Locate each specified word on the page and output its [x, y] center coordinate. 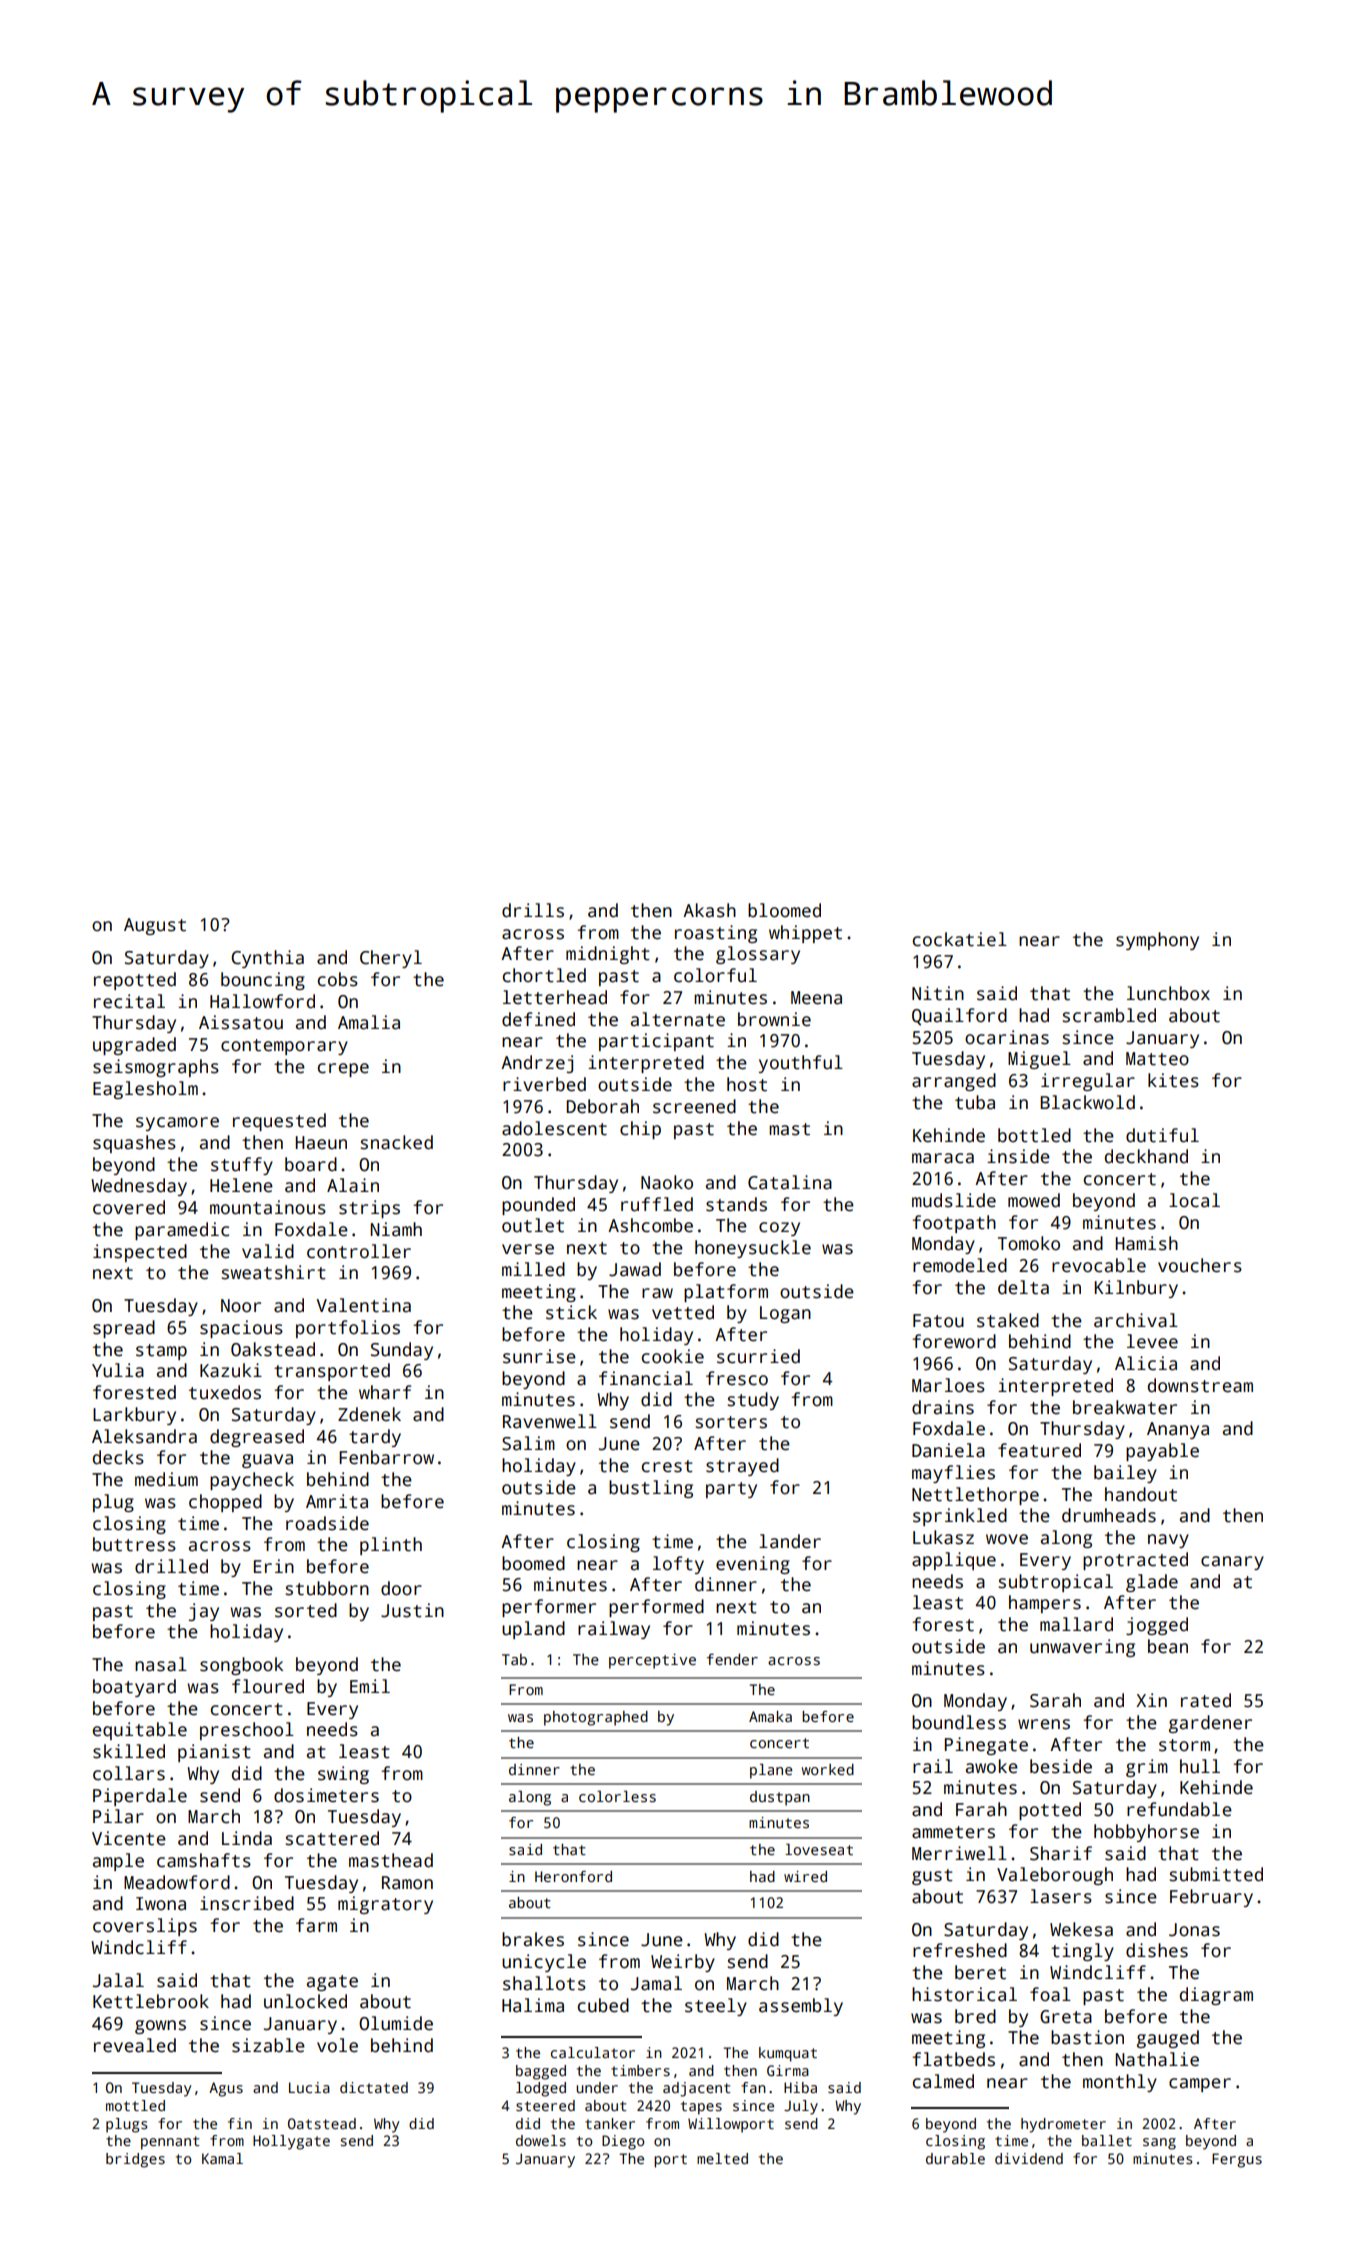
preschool [247, 1731]
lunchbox [1168, 993]
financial [646, 1378]
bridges [135, 2160]
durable [955, 2158]
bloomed [784, 910]
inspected [140, 1253]
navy [1168, 1541]
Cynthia [267, 959]
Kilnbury [1136, 1289]
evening [753, 1565]
